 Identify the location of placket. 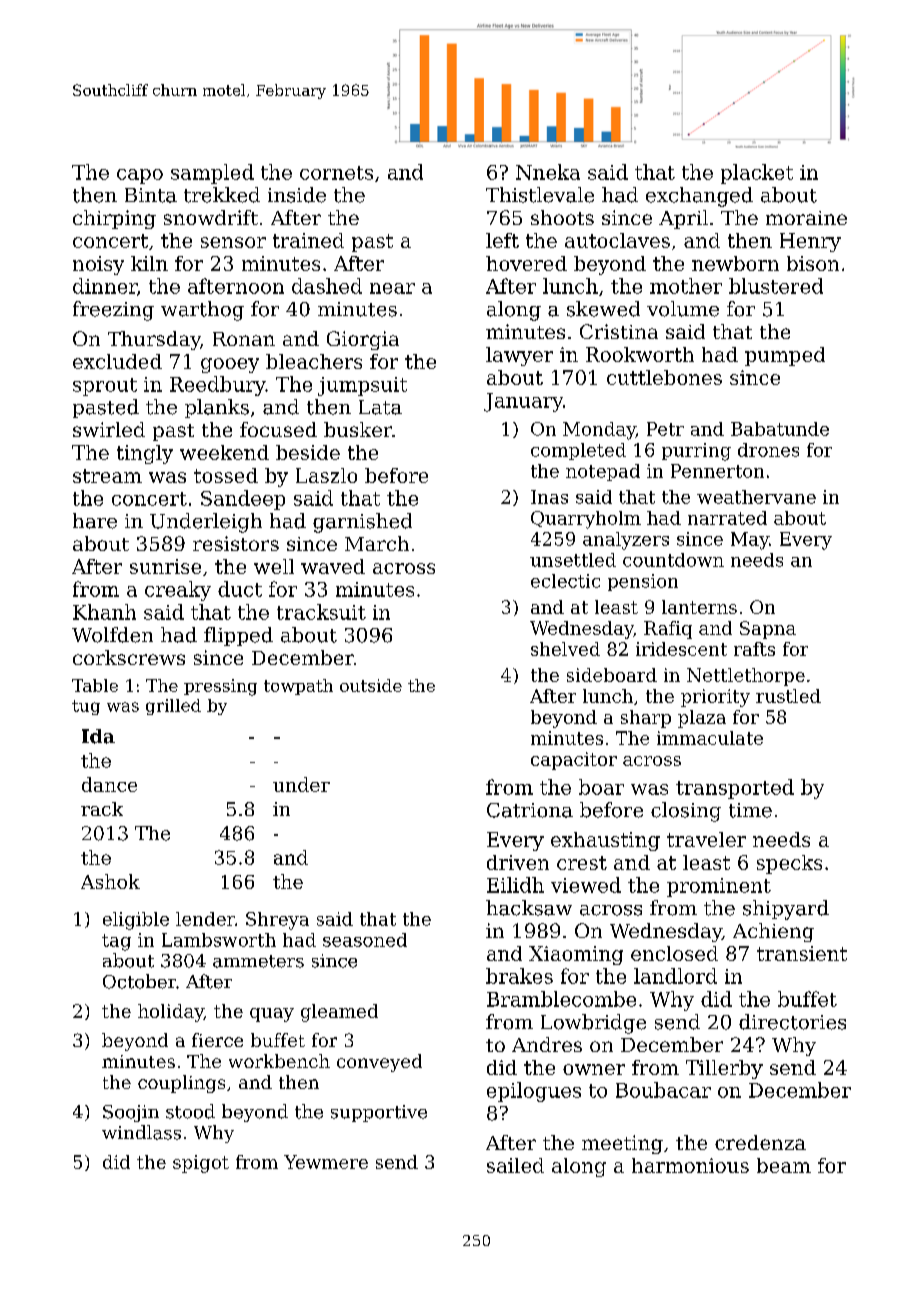
(757, 174).
